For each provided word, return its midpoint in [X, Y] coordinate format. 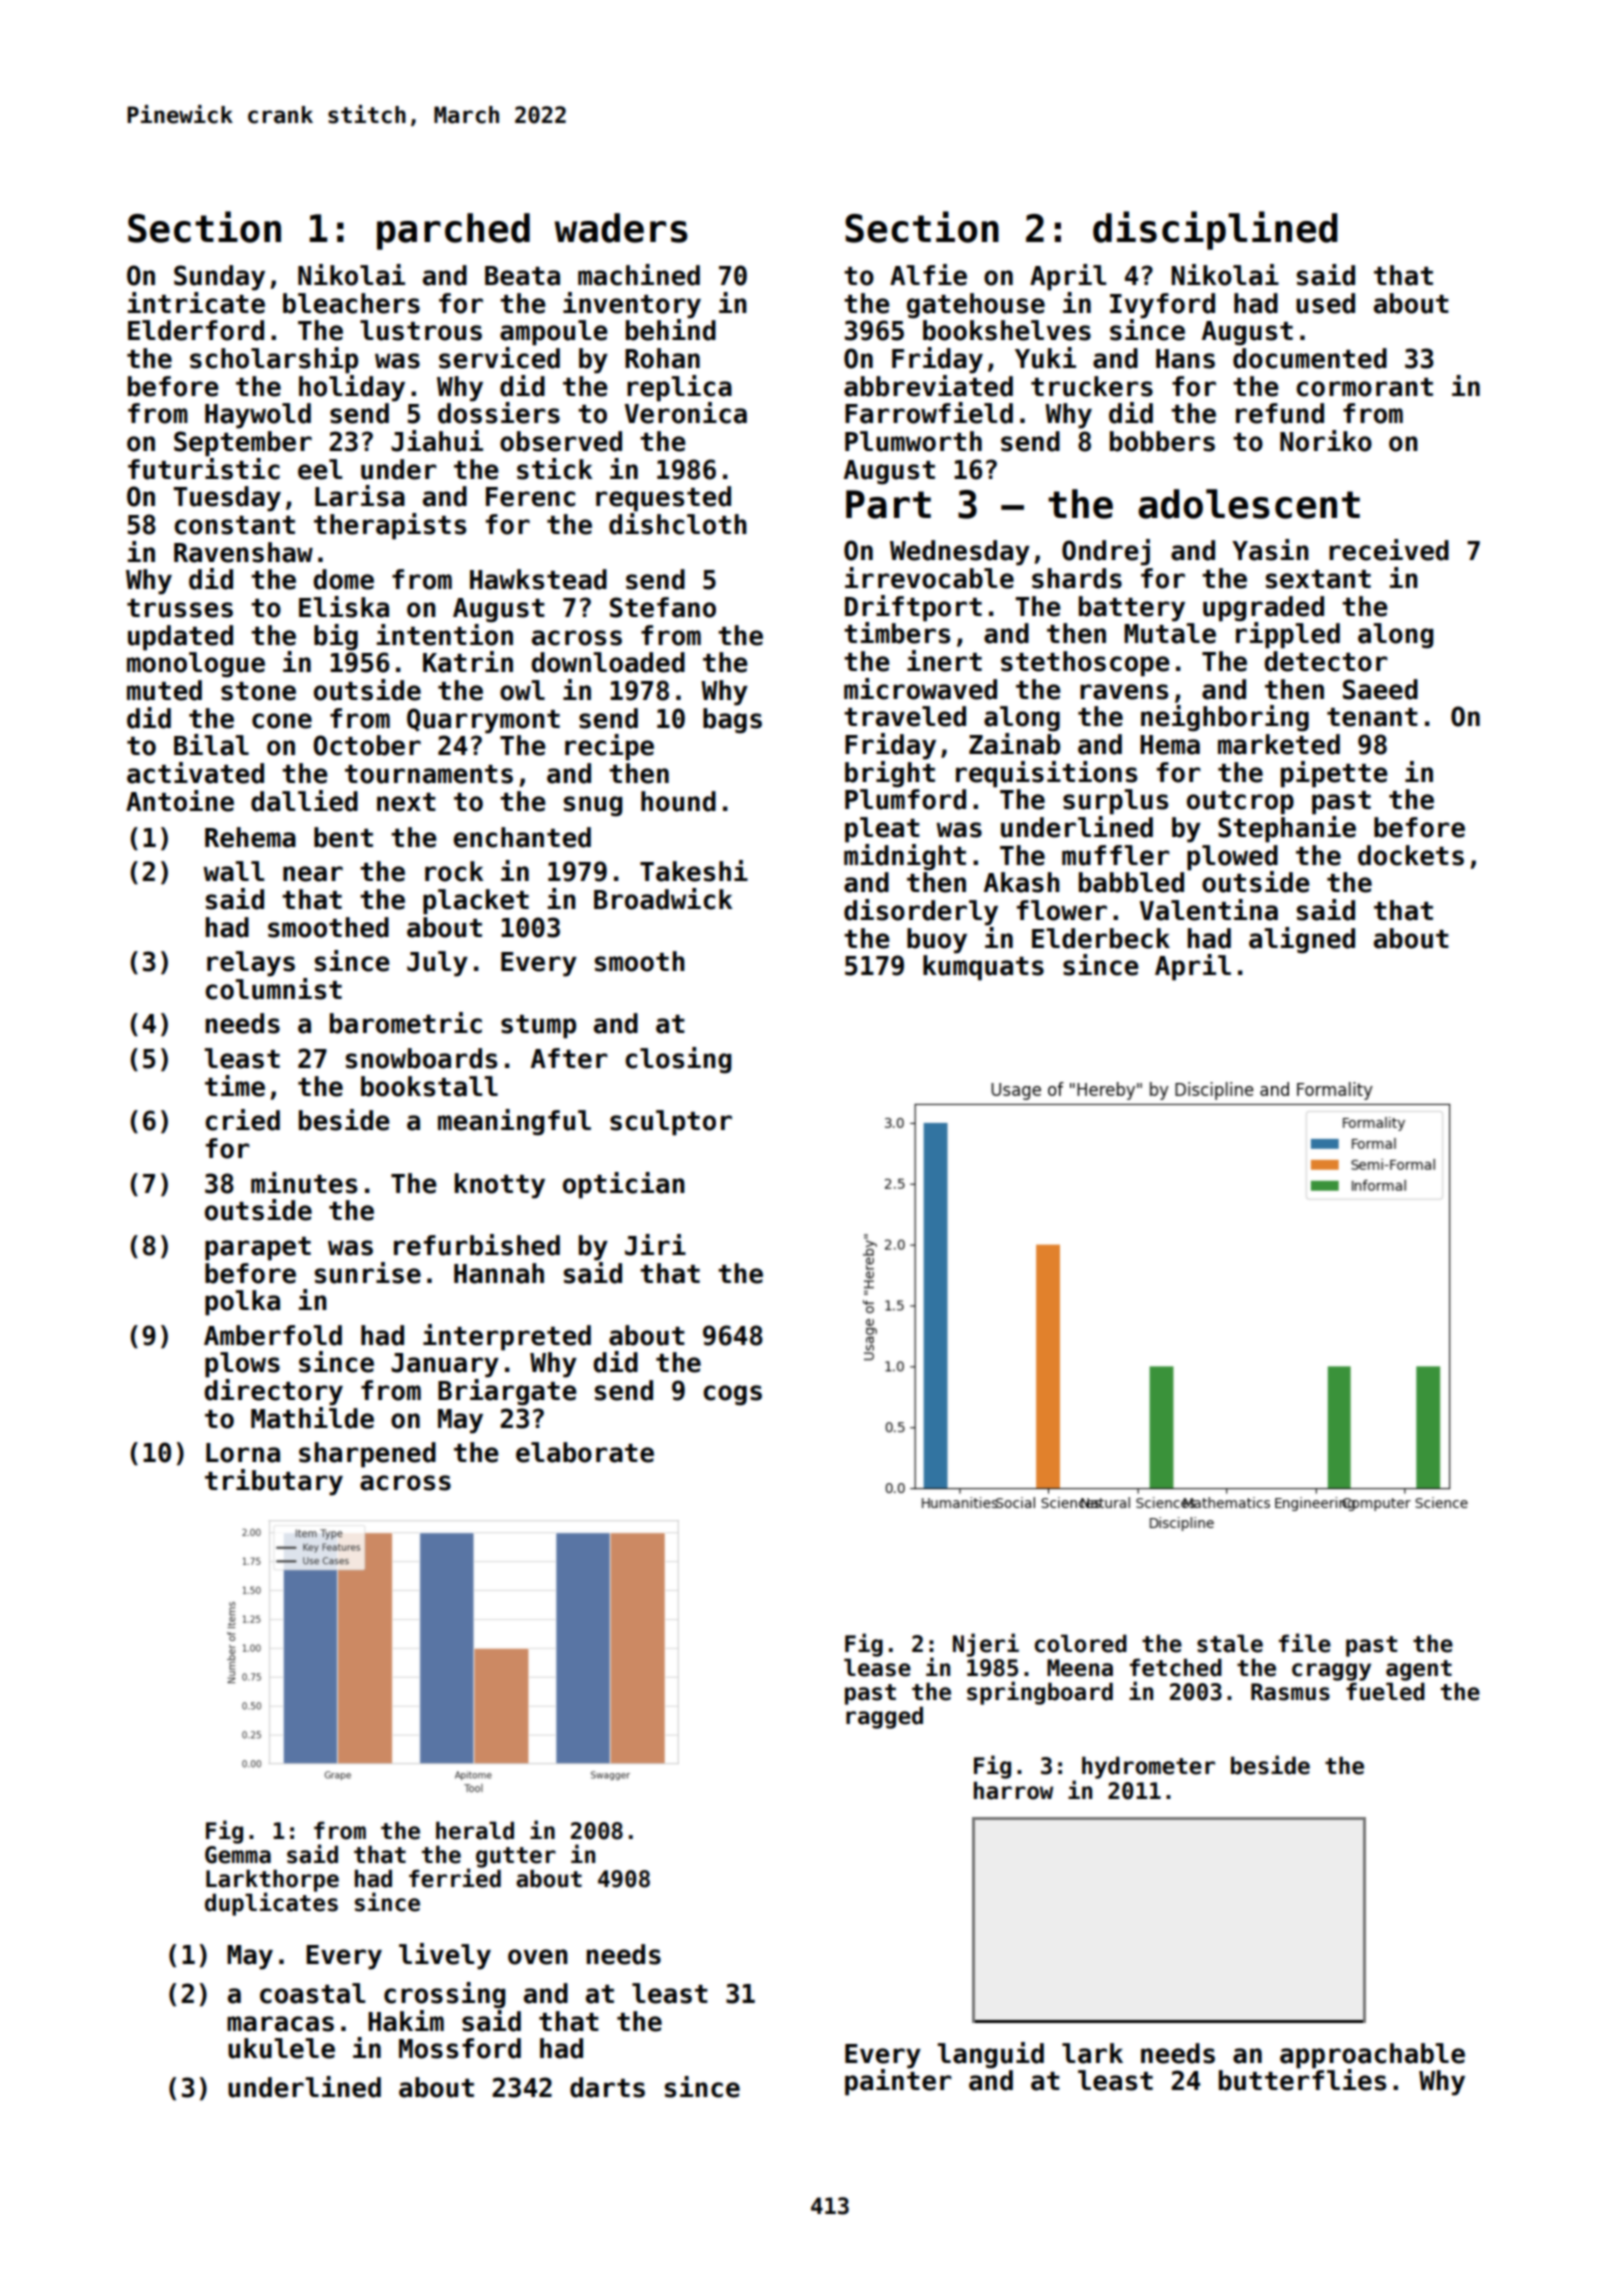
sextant [1318, 579]
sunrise [368, 1273]
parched [453, 231]
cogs [732, 1395]
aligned [1302, 940]
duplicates [271, 1904]
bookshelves [1007, 330]
